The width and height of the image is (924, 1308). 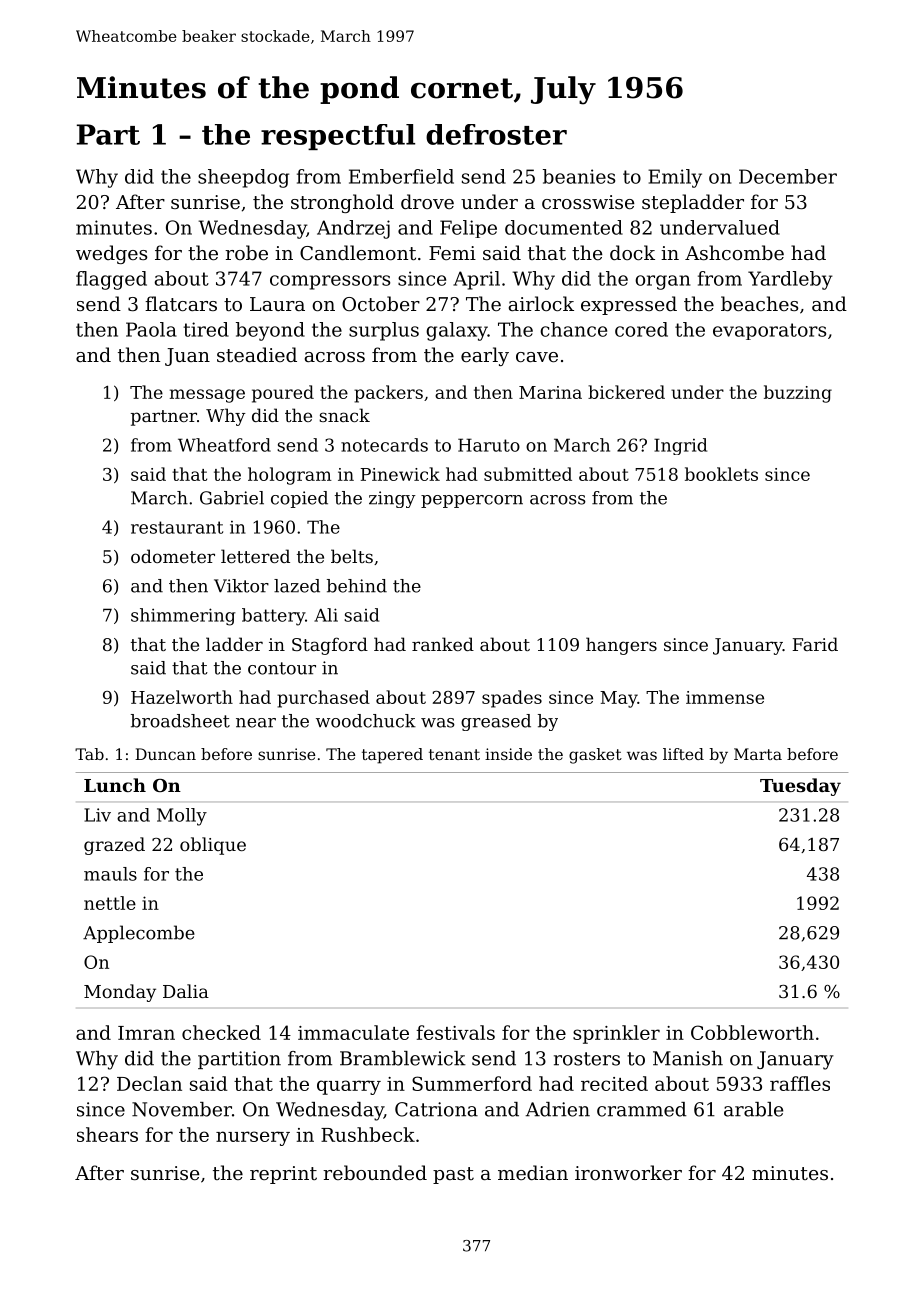 What do you see at coordinates (788, 176) in the image?
I see `December` at bounding box center [788, 176].
